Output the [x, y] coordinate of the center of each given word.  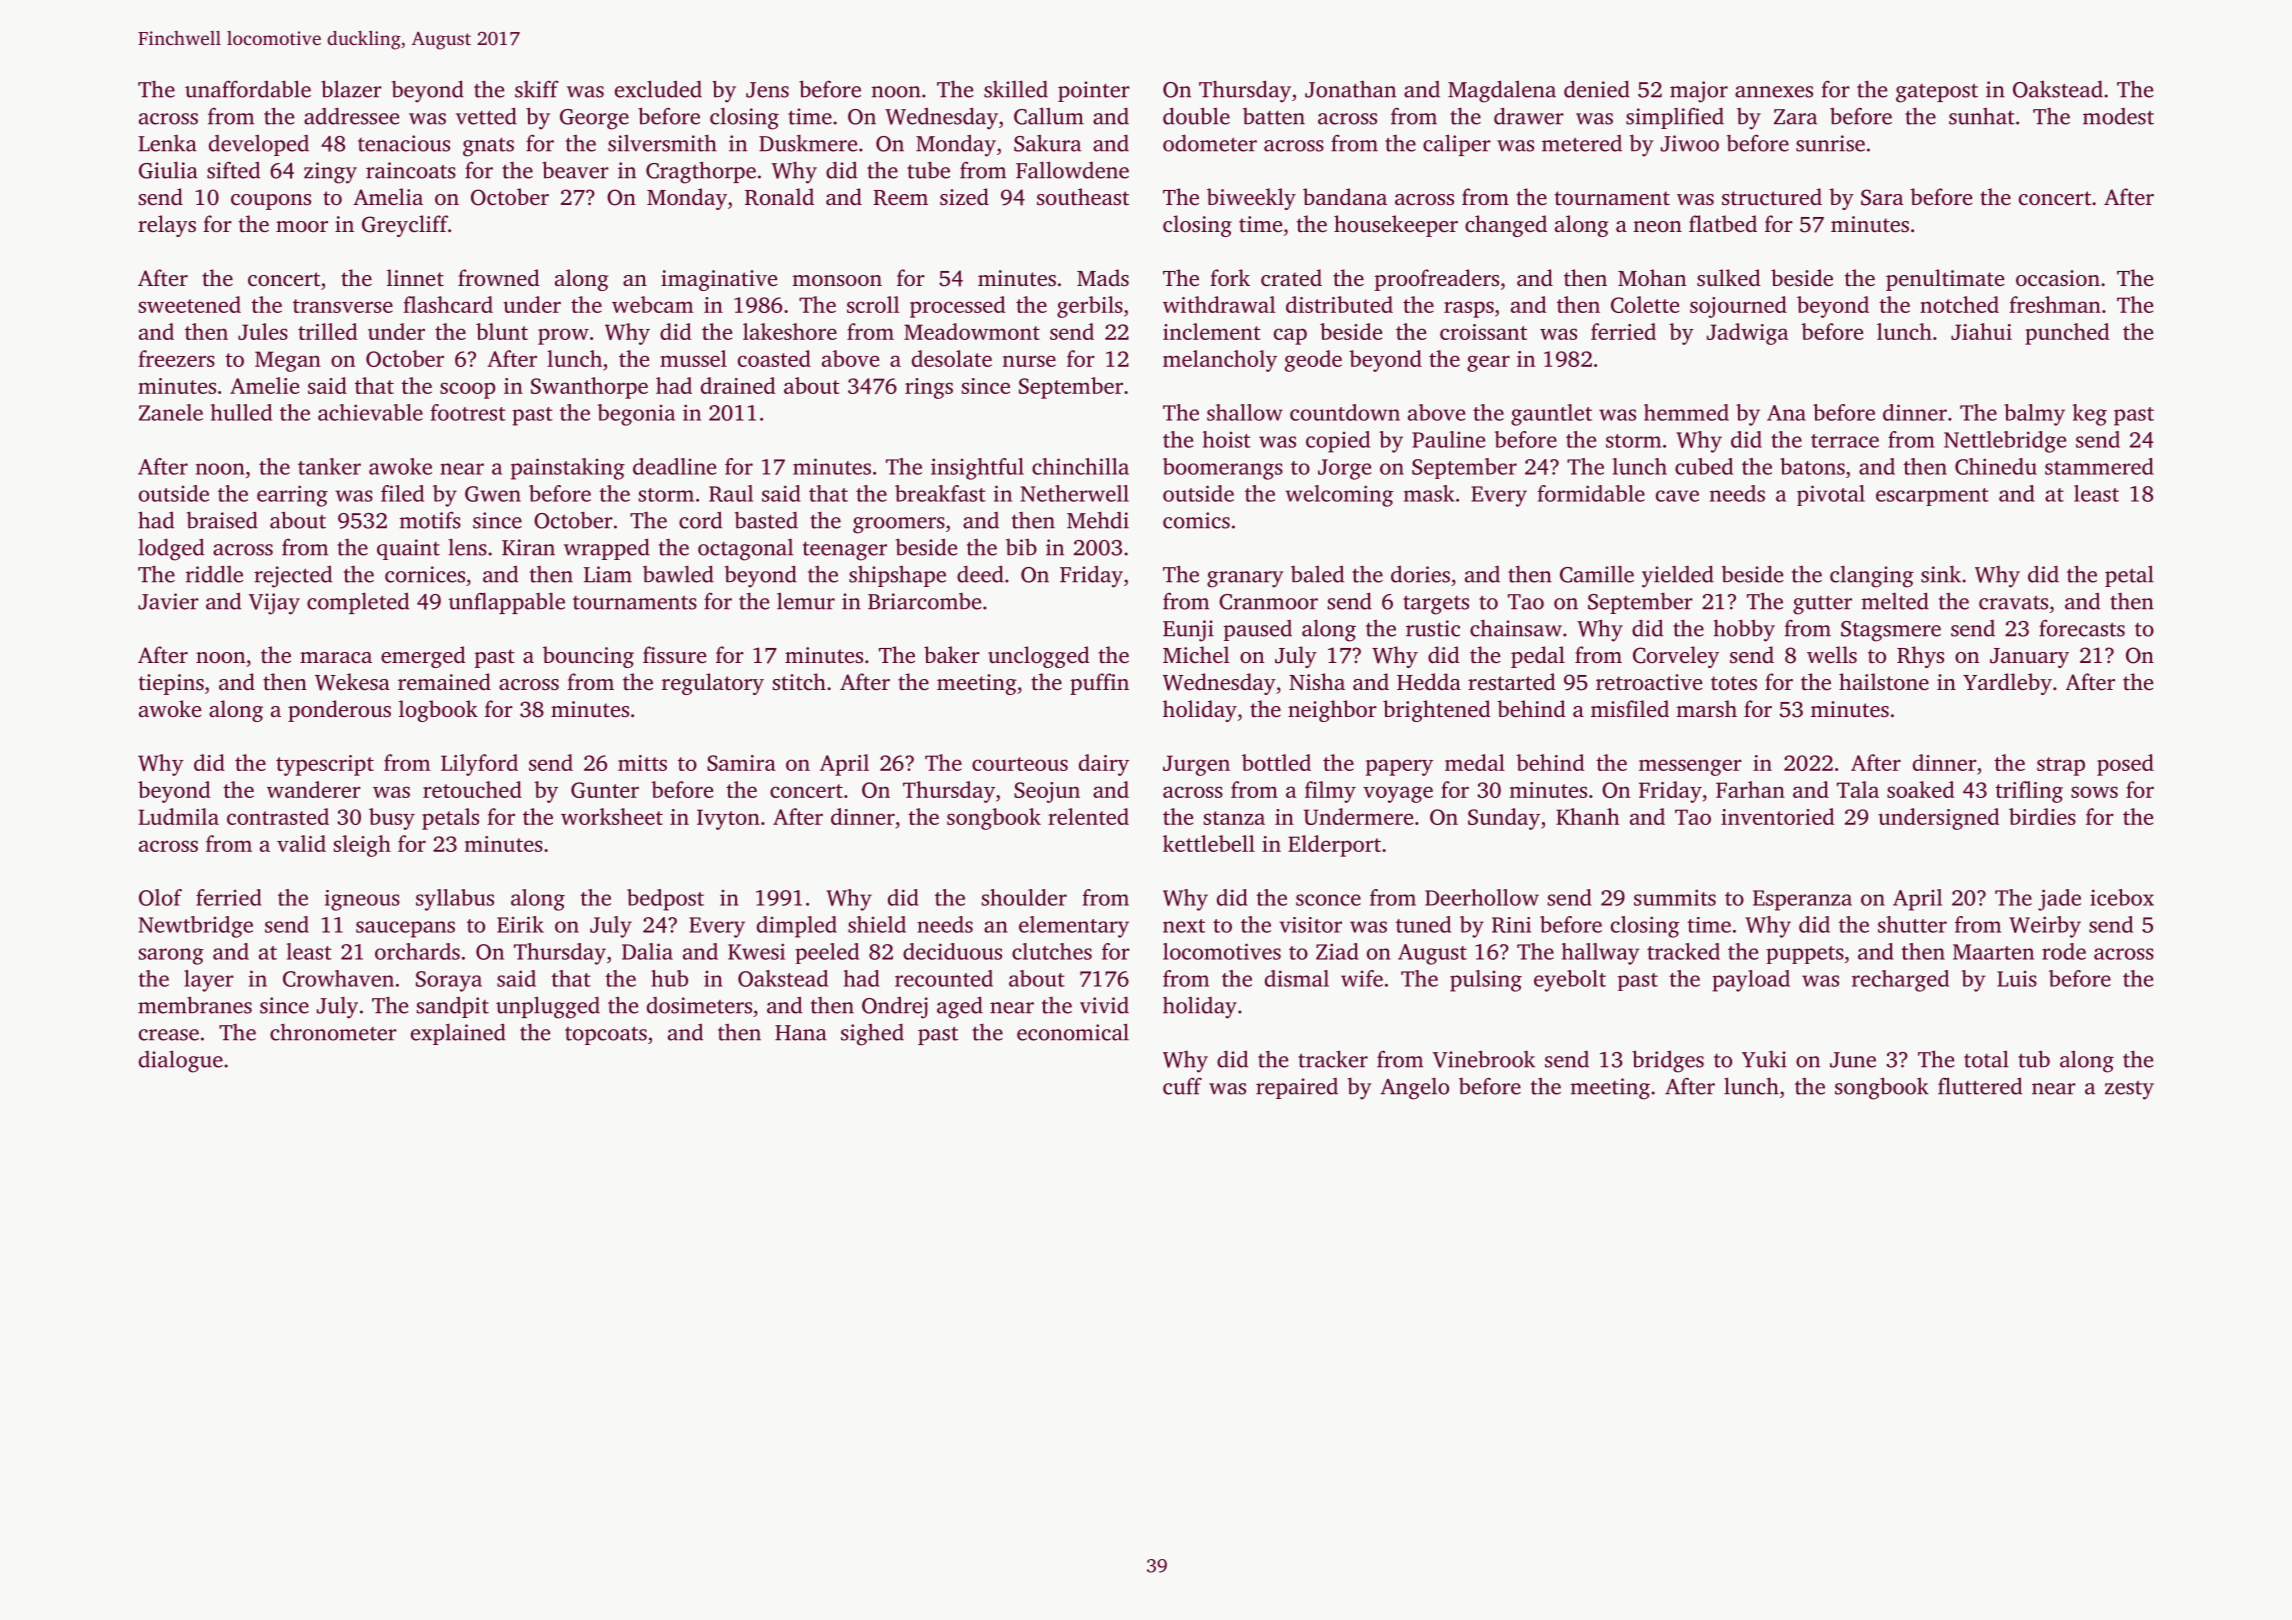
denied [1597, 89]
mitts [642, 763]
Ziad [1337, 951]
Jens [767, 90]
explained [458, 1034]
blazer [351, 89]
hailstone [1884, 682]
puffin [1099, 684]
